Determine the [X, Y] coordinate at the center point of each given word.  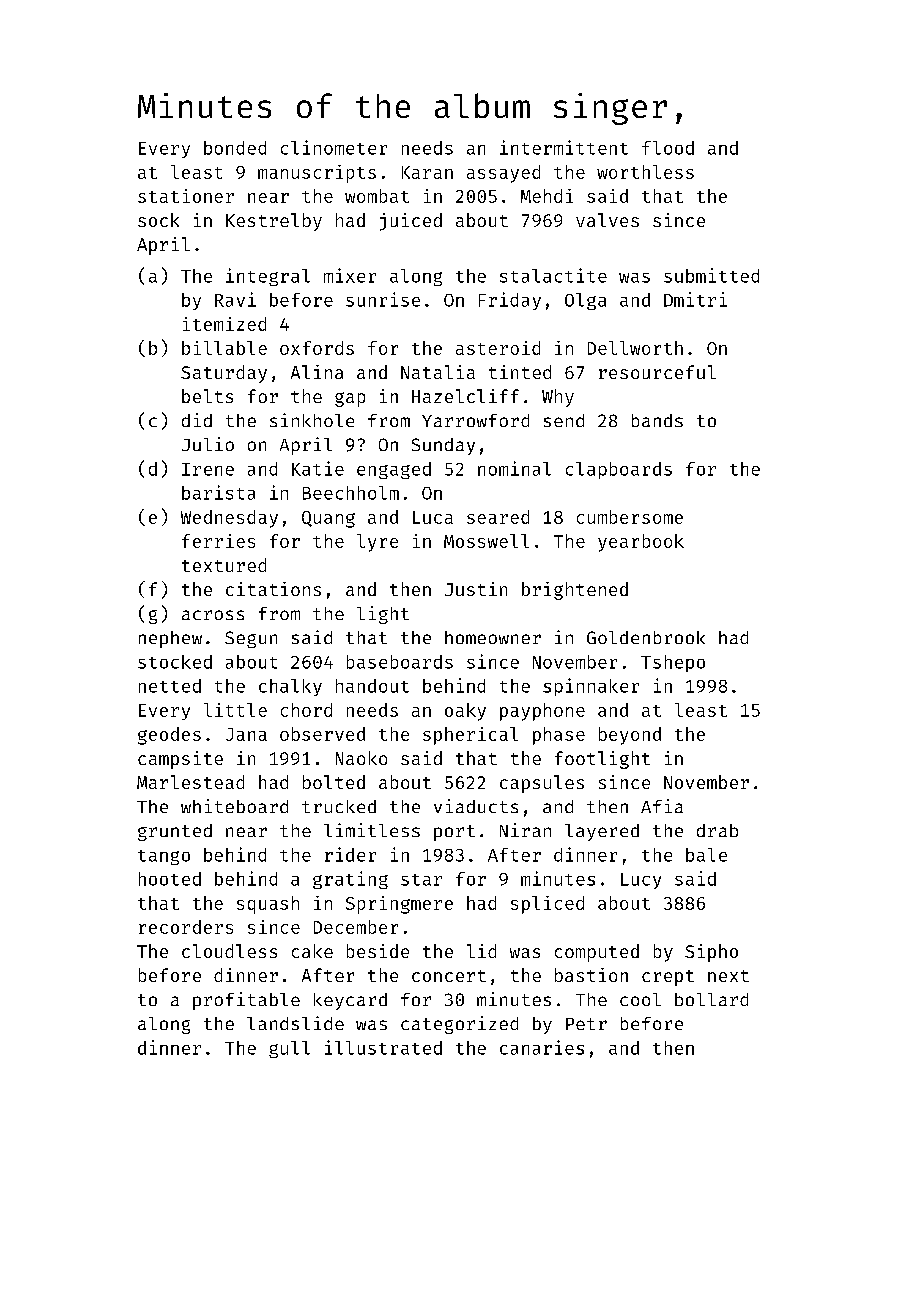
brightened [575, 591]
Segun [251, 639]
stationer [186, 196]
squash [268, 905]
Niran [525, 830]
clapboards [619, 470]
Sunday [443, 446]
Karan [427, 172]
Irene [208, 469]
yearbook [641, 543]
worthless [645, 172]
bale [706, 855]
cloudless [229, 951]
